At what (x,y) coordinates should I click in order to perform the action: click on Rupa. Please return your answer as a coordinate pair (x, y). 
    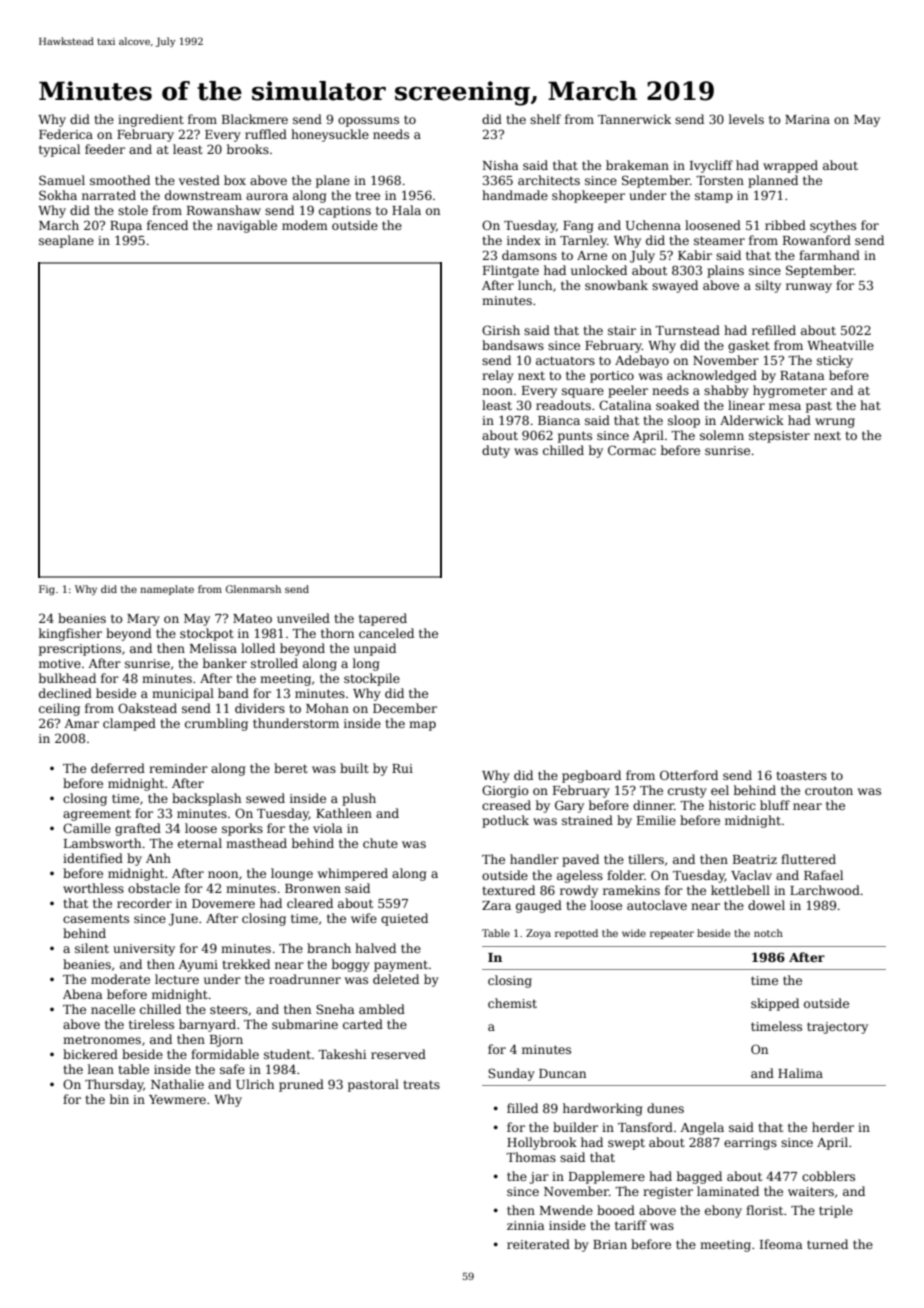
    Looking at the image, I should click on (126, 227).
